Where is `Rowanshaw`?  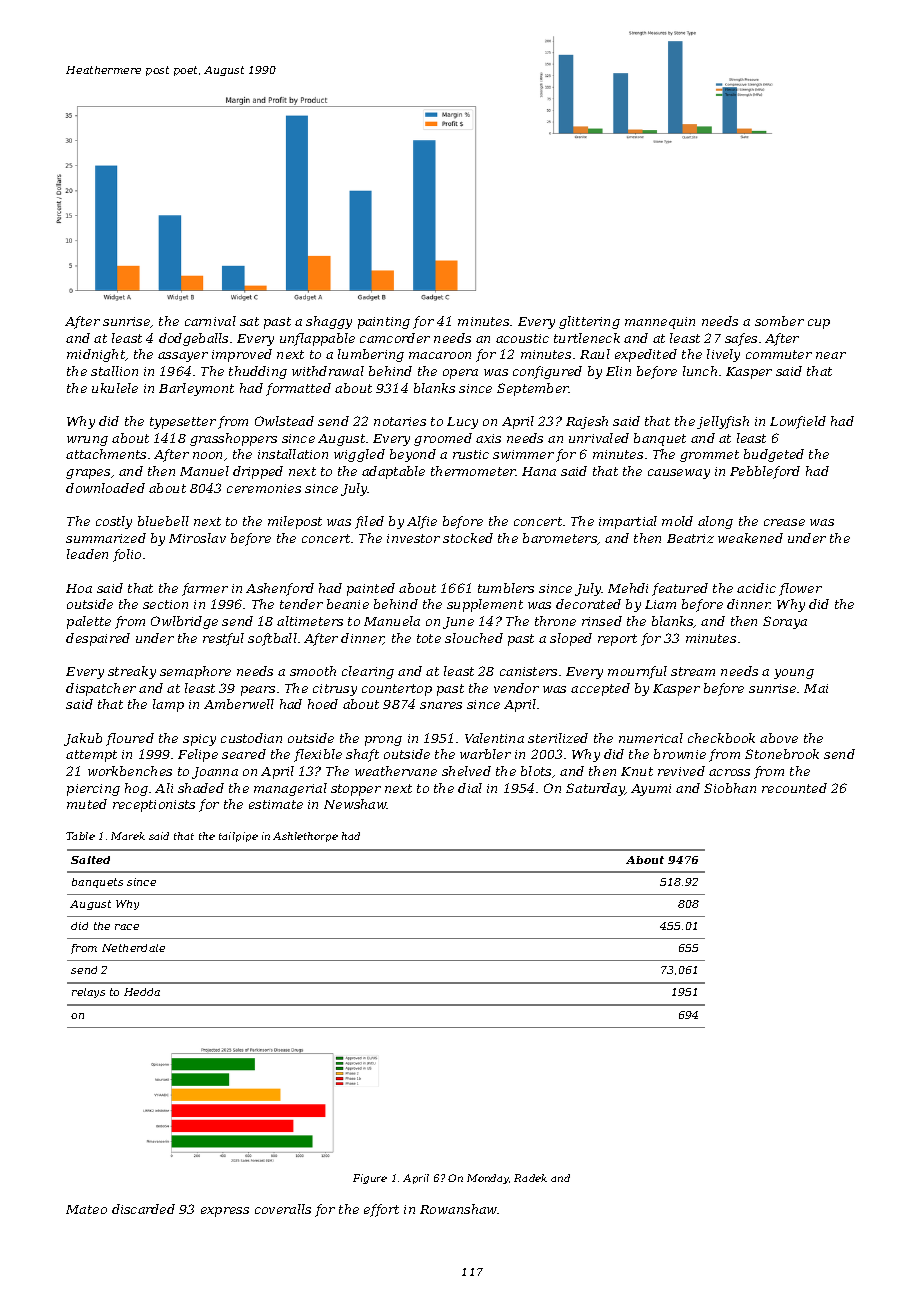
Rowanshaw is located at coordinates (459, 1209).
